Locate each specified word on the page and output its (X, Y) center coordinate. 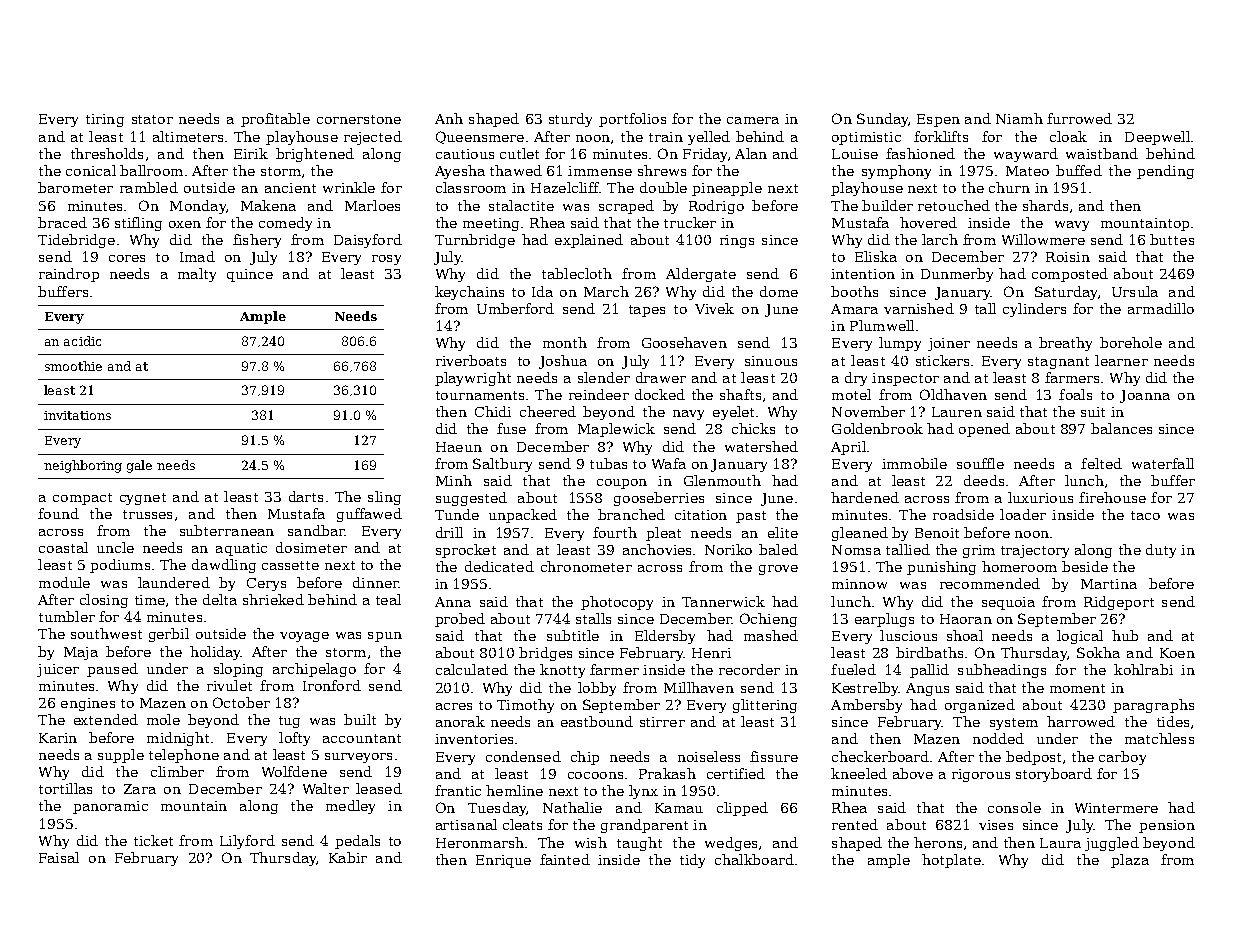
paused (112, 670)
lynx (643, 792)
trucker (690, 222)
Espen (938, 120)
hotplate (951, 861)
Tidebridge (76, 241)
